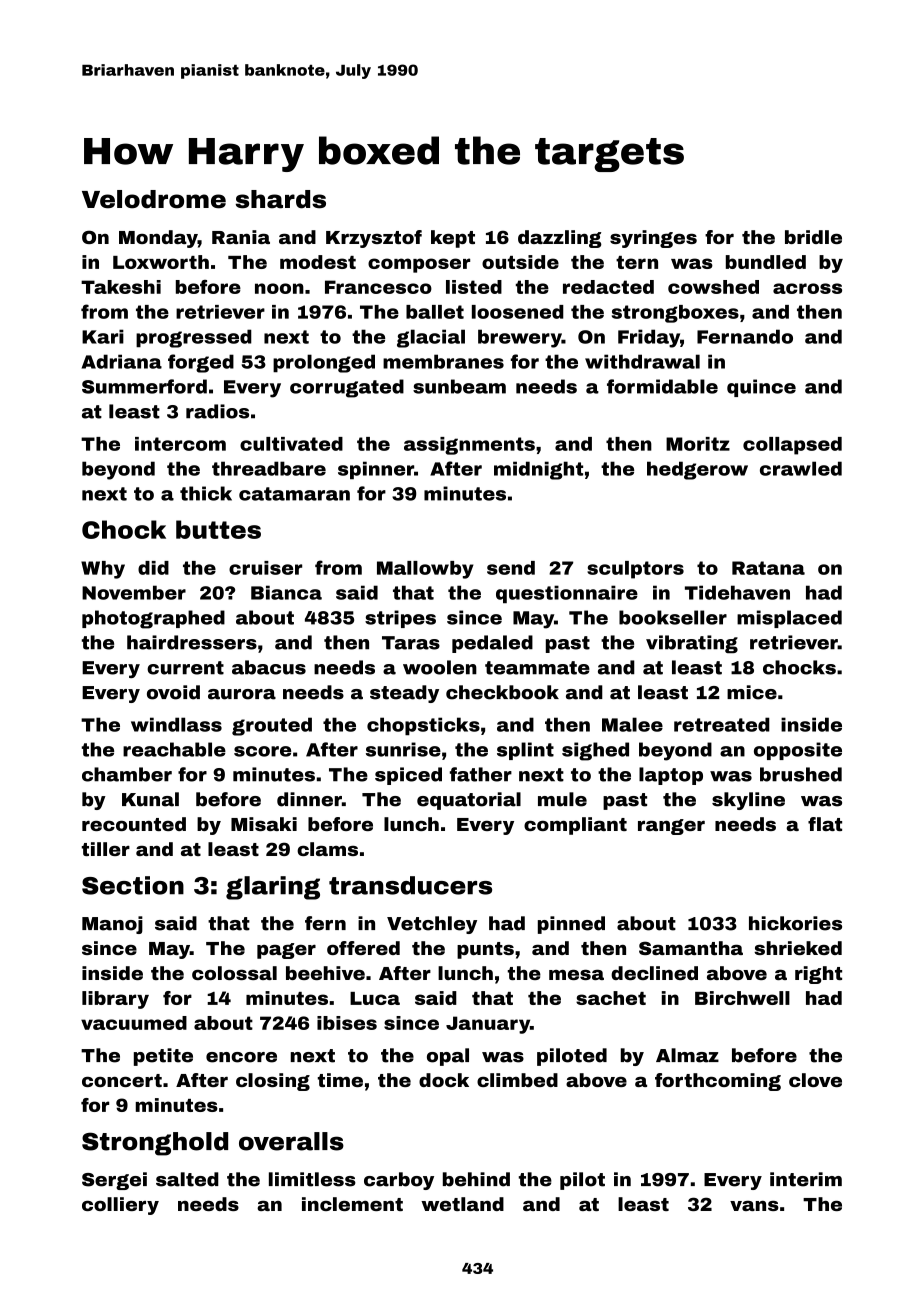 The width and height of the document is (924, 1314). I want to click on Francesco, so click(378, 287).
